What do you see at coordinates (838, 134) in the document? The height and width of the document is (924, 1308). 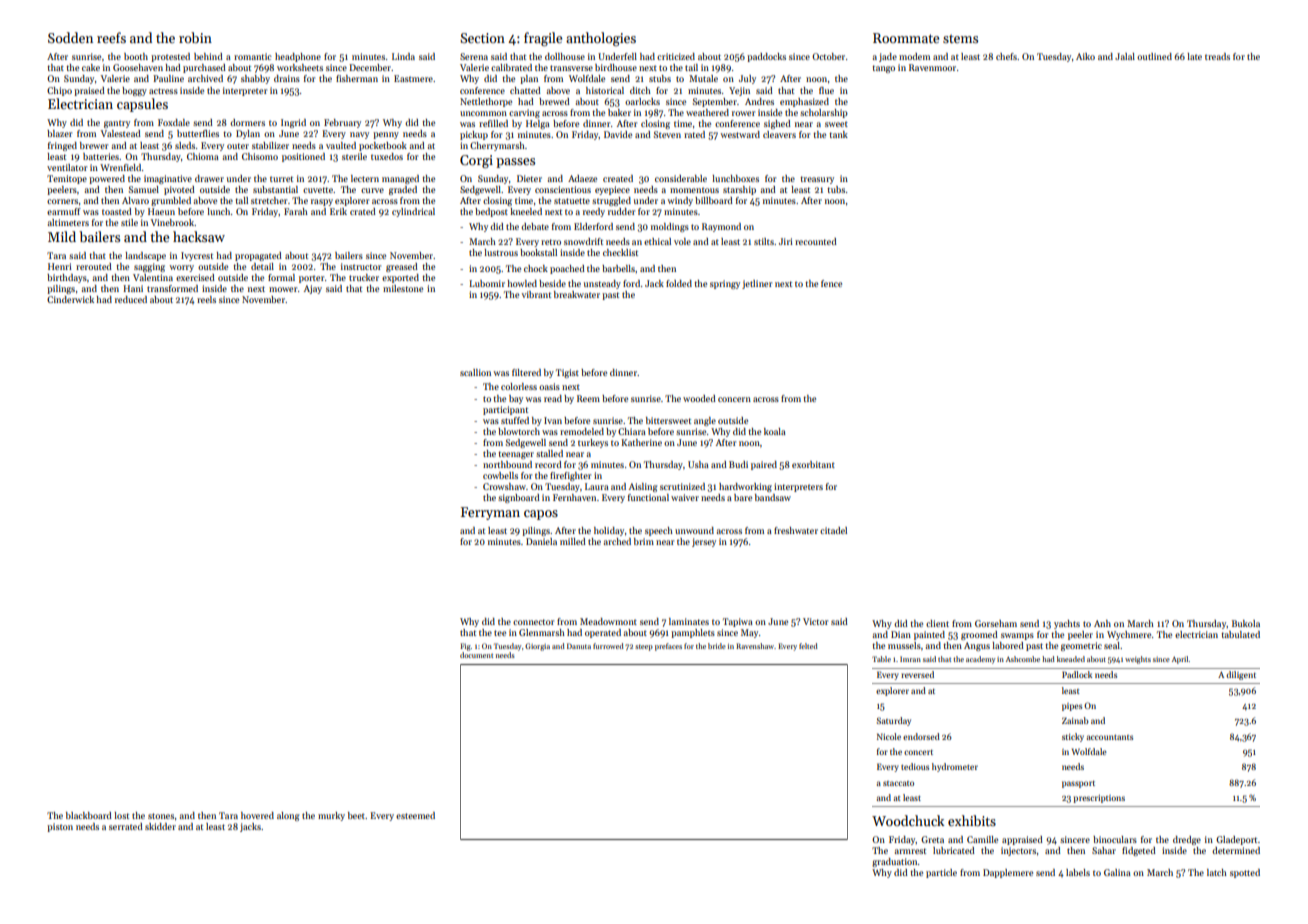 I see `tank` at bounding box center [838, 134].
